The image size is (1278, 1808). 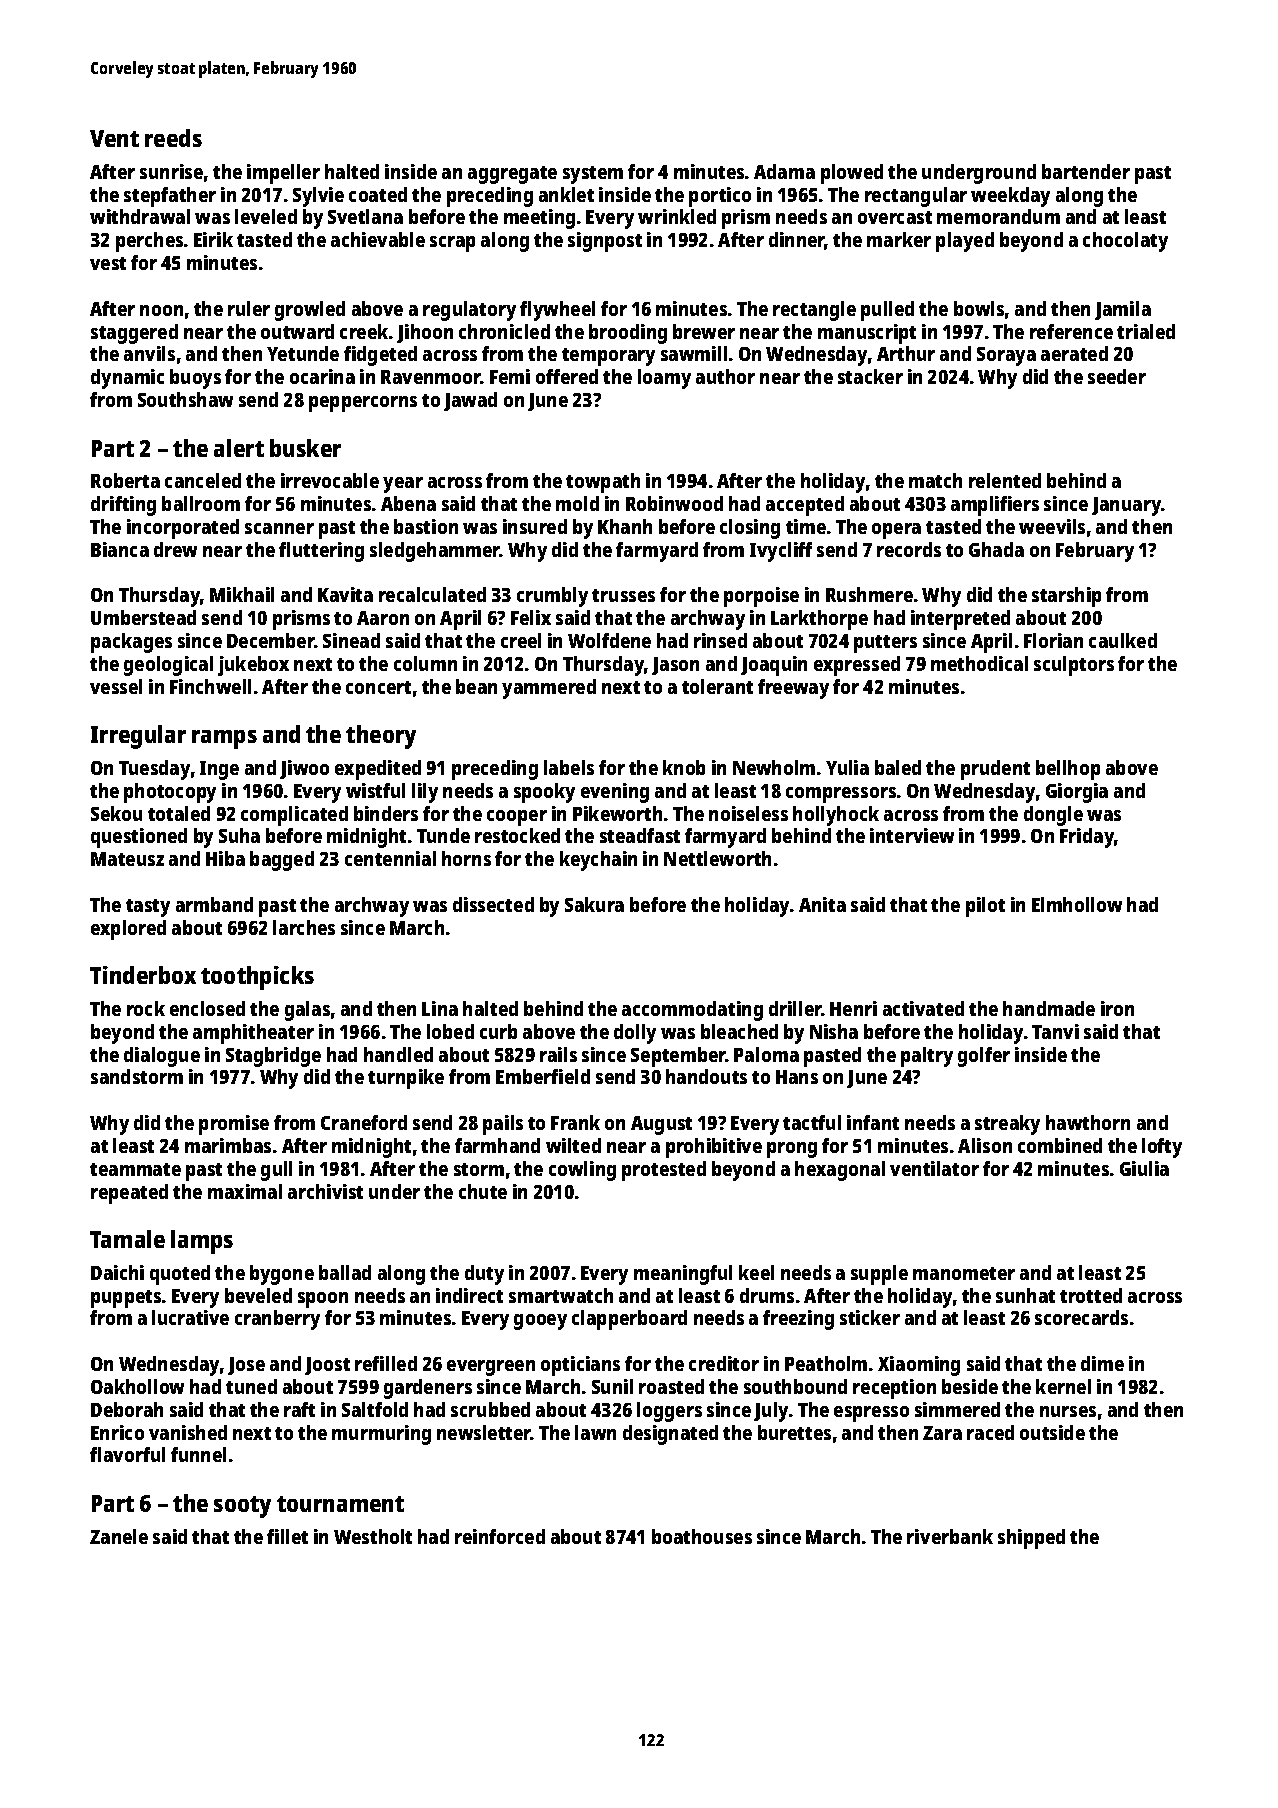 What do you see at coordinates (1125, 242) in the screenshot?
I see `chocolaty` at bounding box center [1125, 242].
